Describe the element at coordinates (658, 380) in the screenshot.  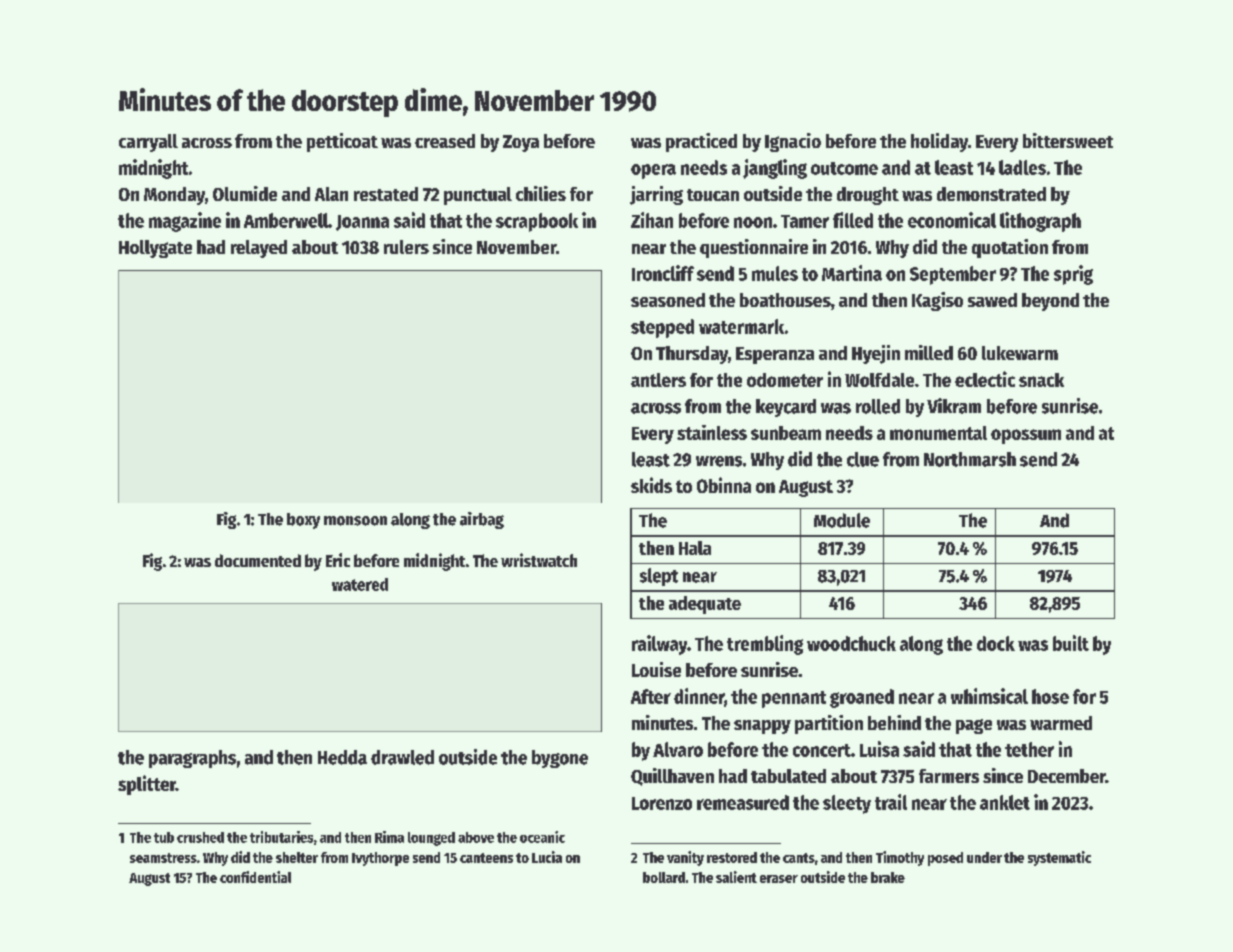
I see `antlers` at that location.
